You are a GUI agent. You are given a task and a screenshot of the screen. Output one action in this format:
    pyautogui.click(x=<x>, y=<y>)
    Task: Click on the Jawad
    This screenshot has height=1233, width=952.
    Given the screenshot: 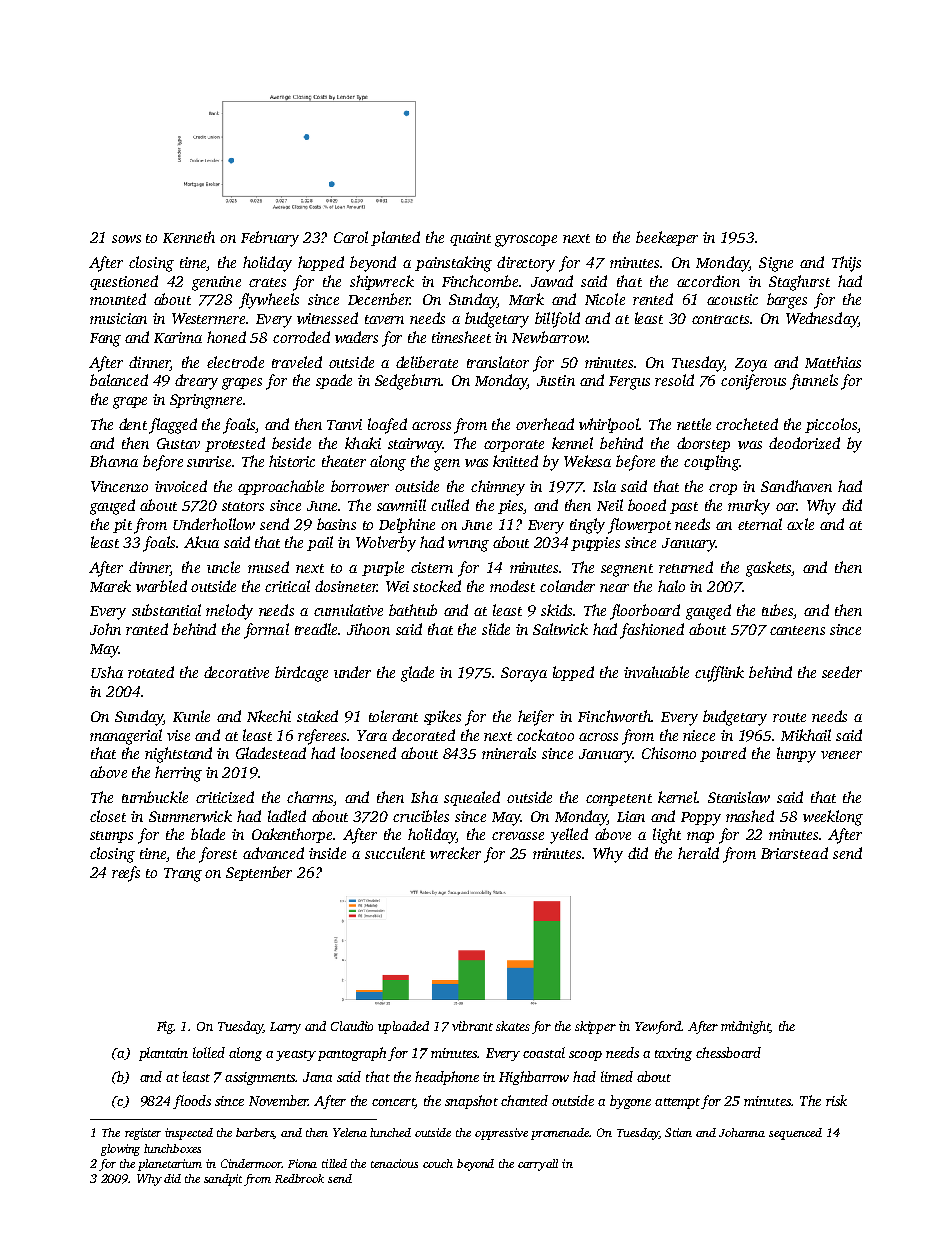 What is the action you would take?
    pyautogui.click(x=552, y=281)
